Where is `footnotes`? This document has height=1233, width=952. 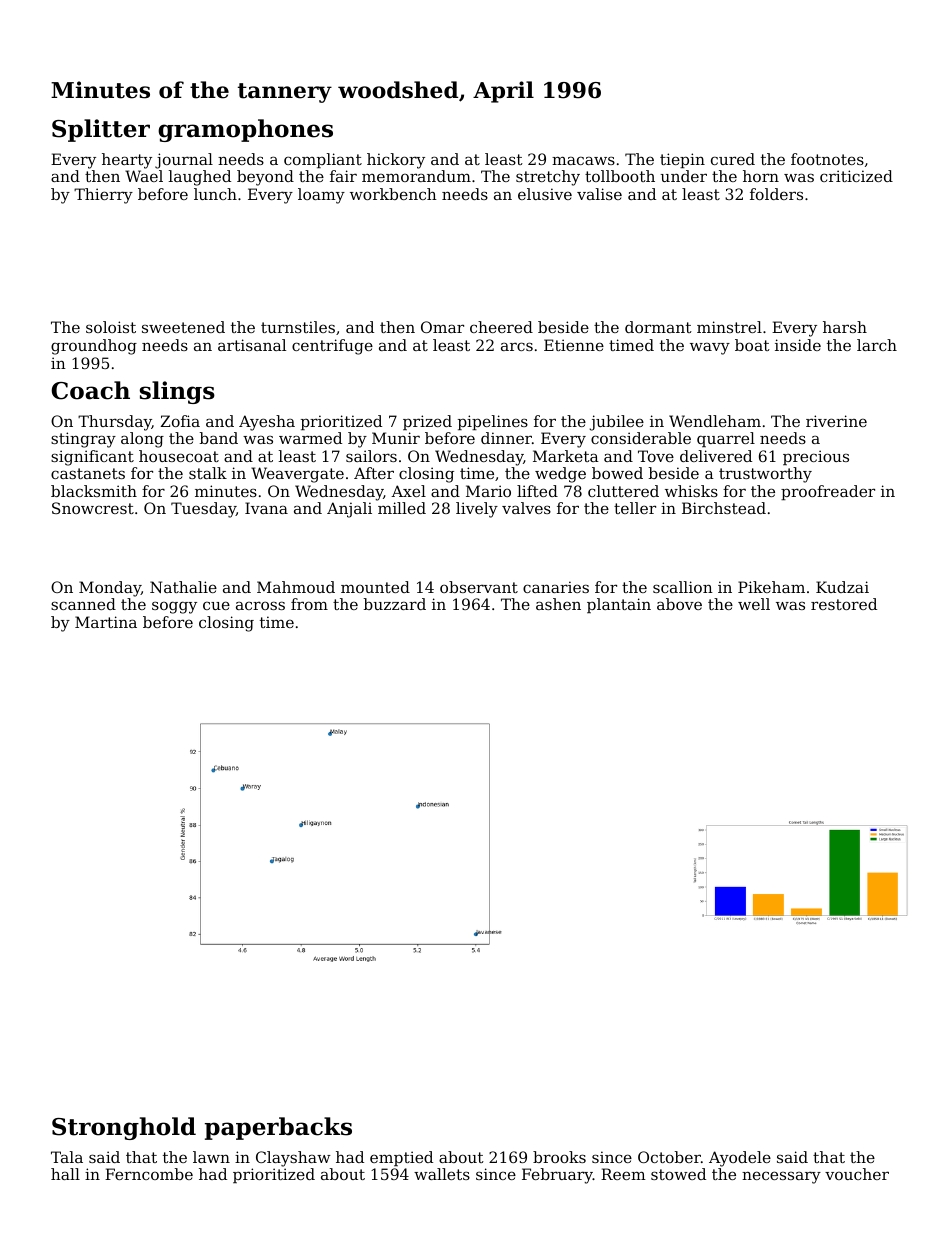 footnotes is located at coordinates (827, 159).
